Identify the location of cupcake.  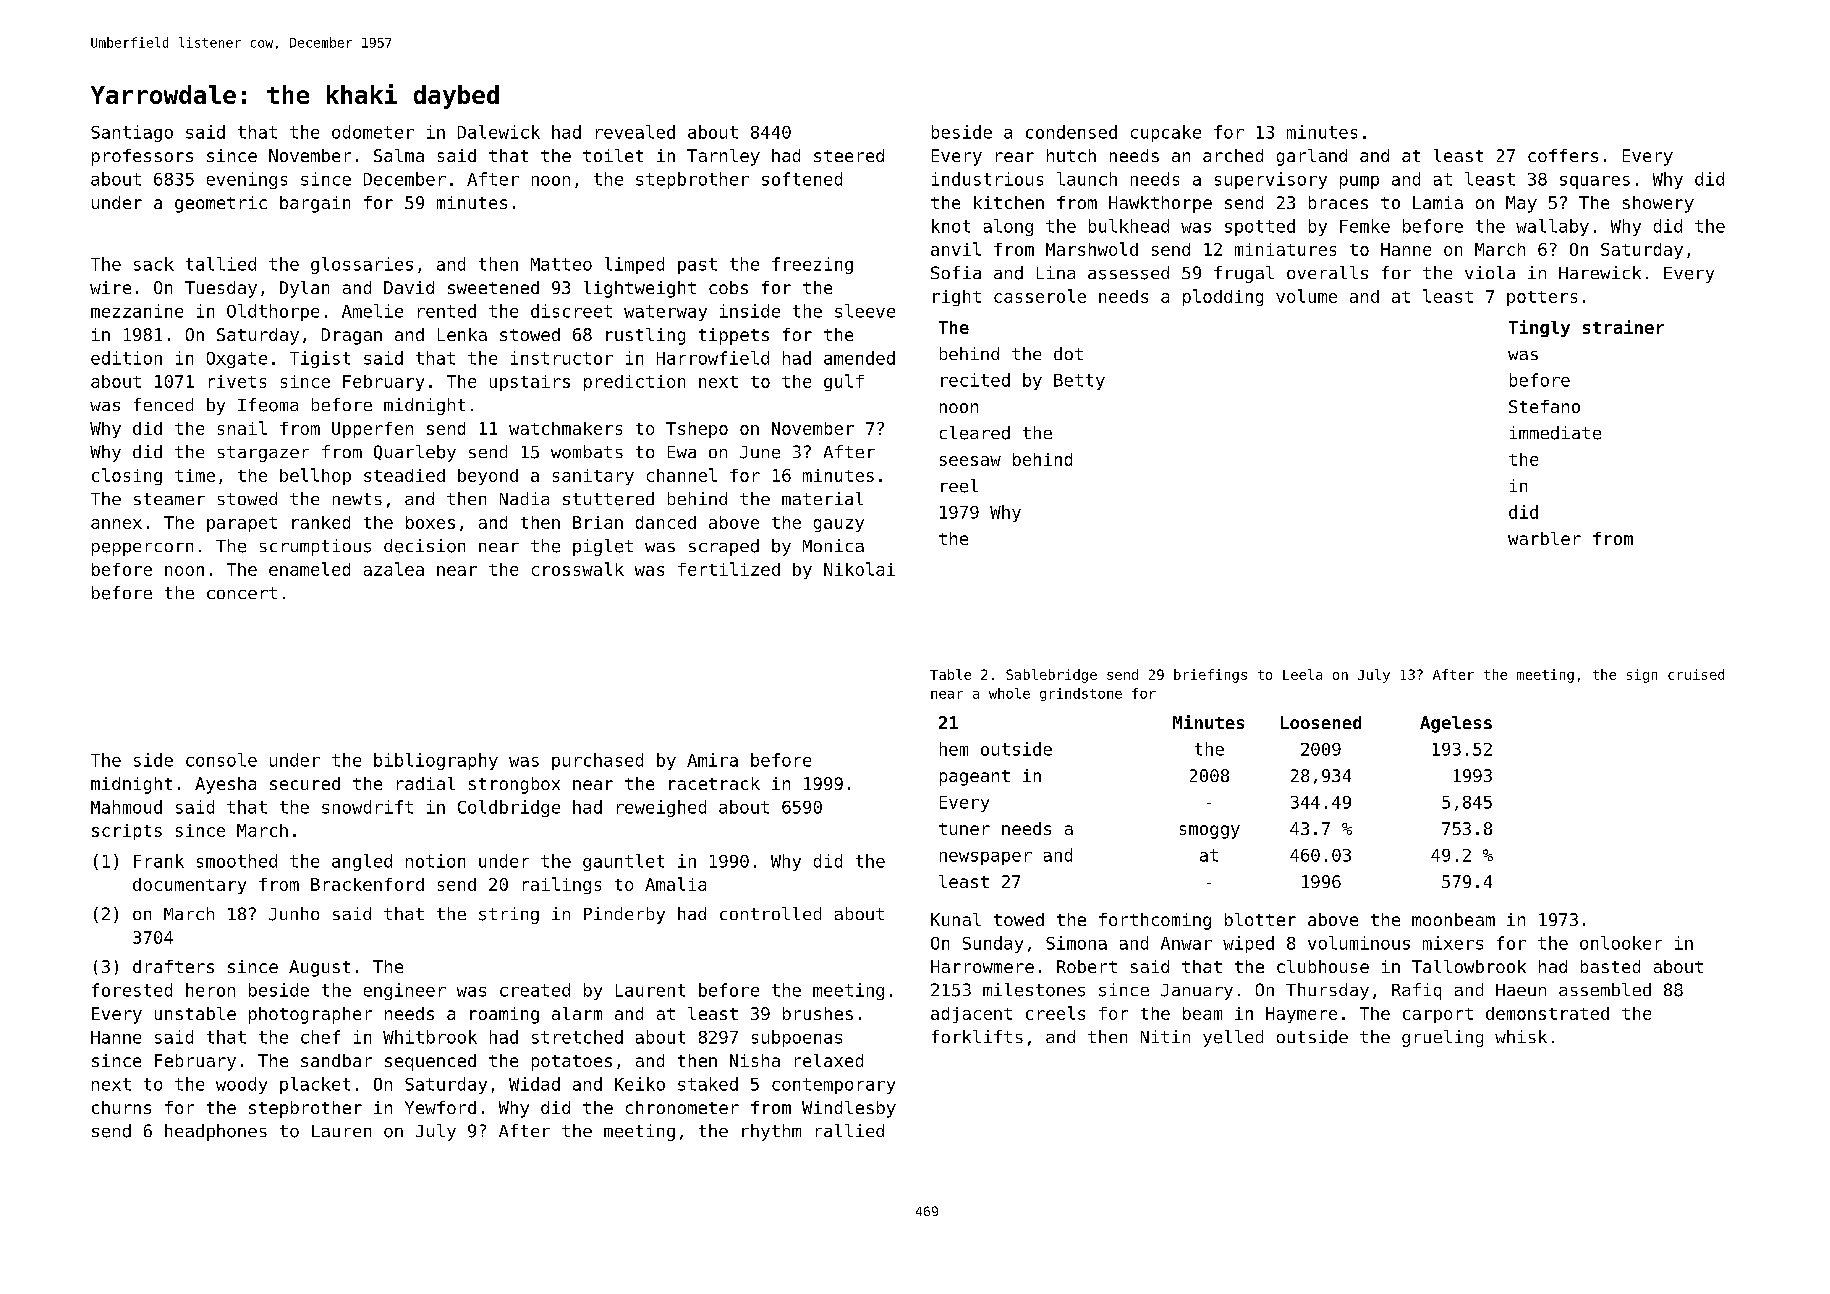
(1166, 133).
